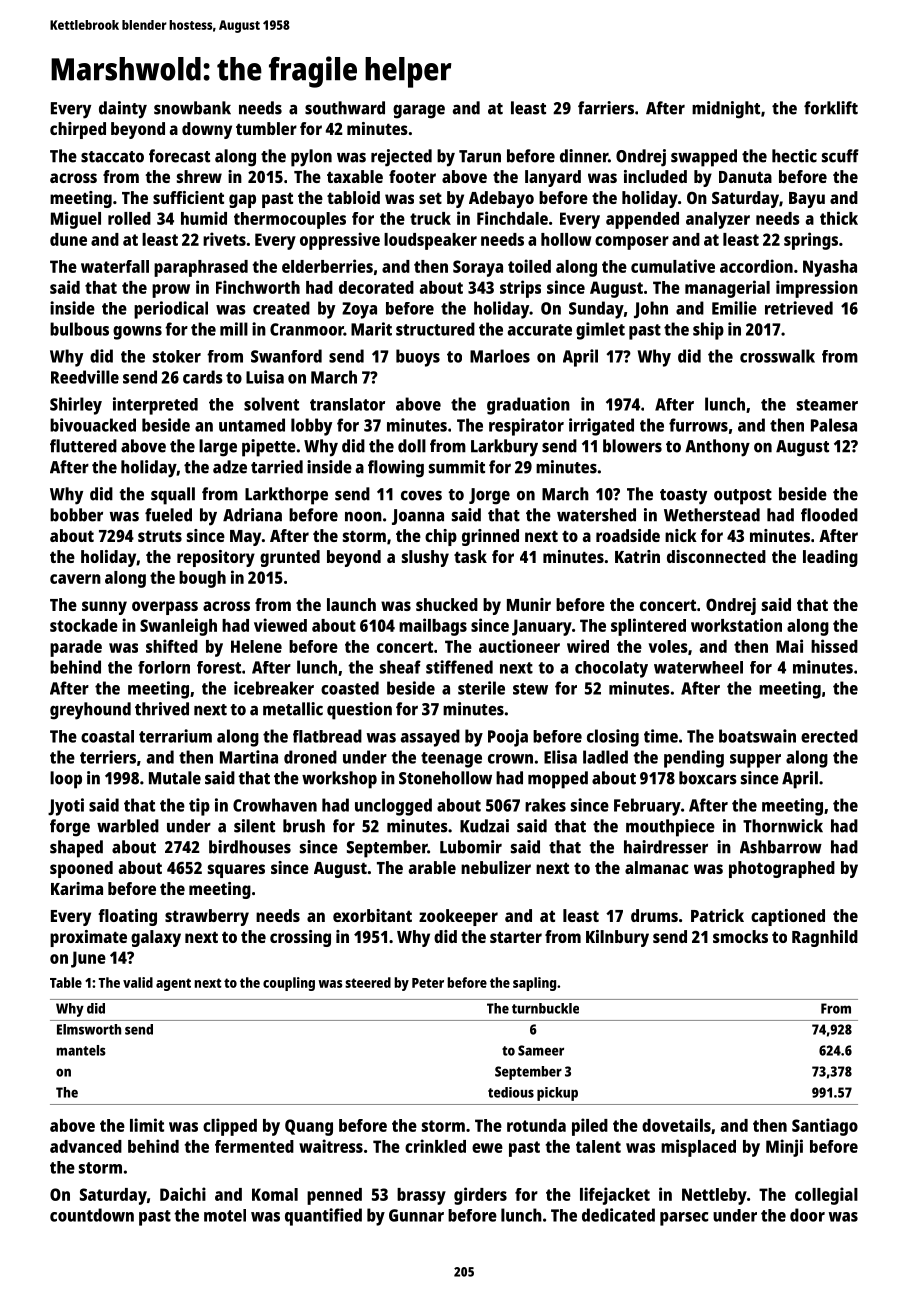 This document has height=1316, width=908. I want to click on fluttered, so click(83, 446).
